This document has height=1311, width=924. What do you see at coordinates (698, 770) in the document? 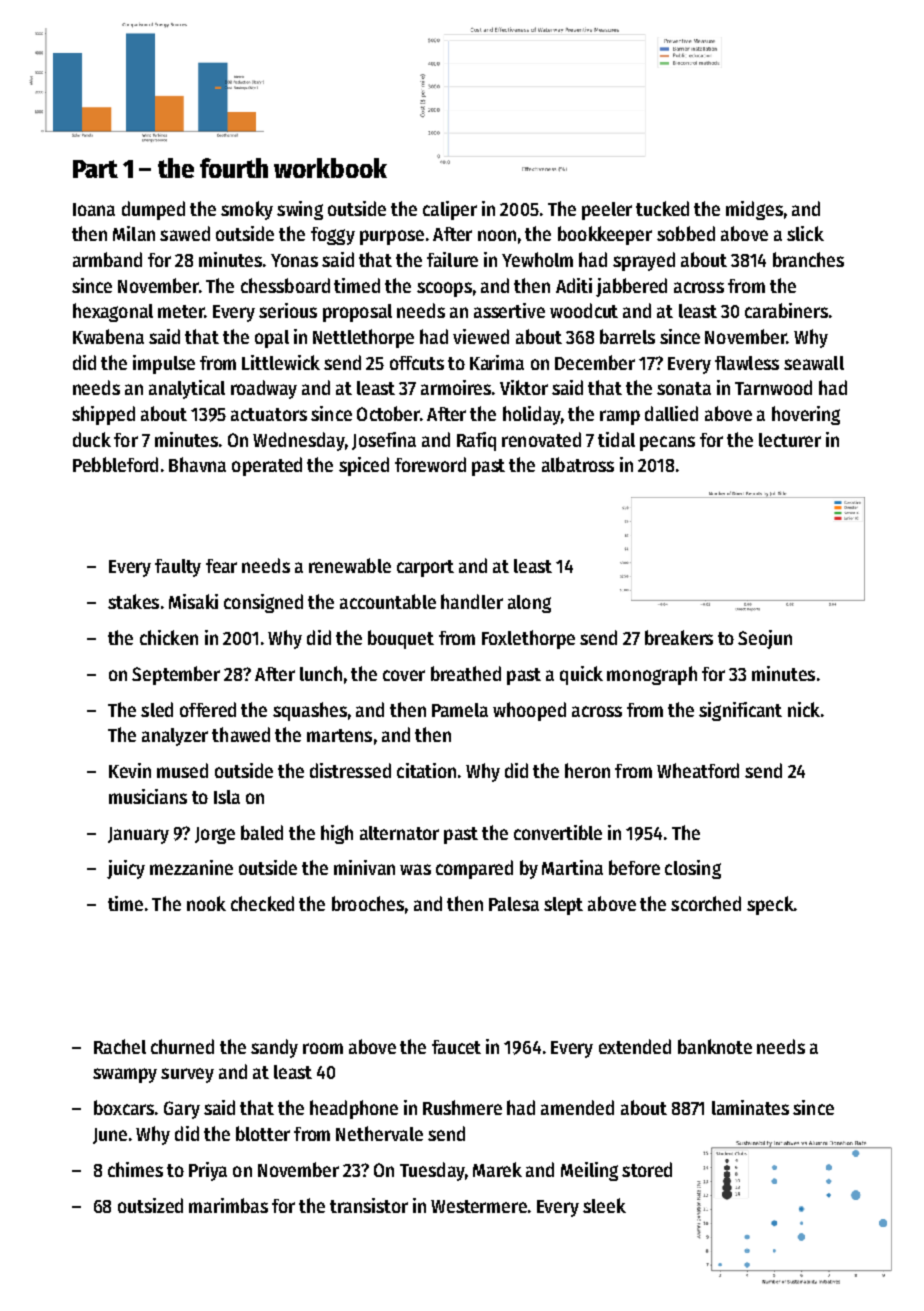
I see `Wheatford` at bounding box center [698, 770].
